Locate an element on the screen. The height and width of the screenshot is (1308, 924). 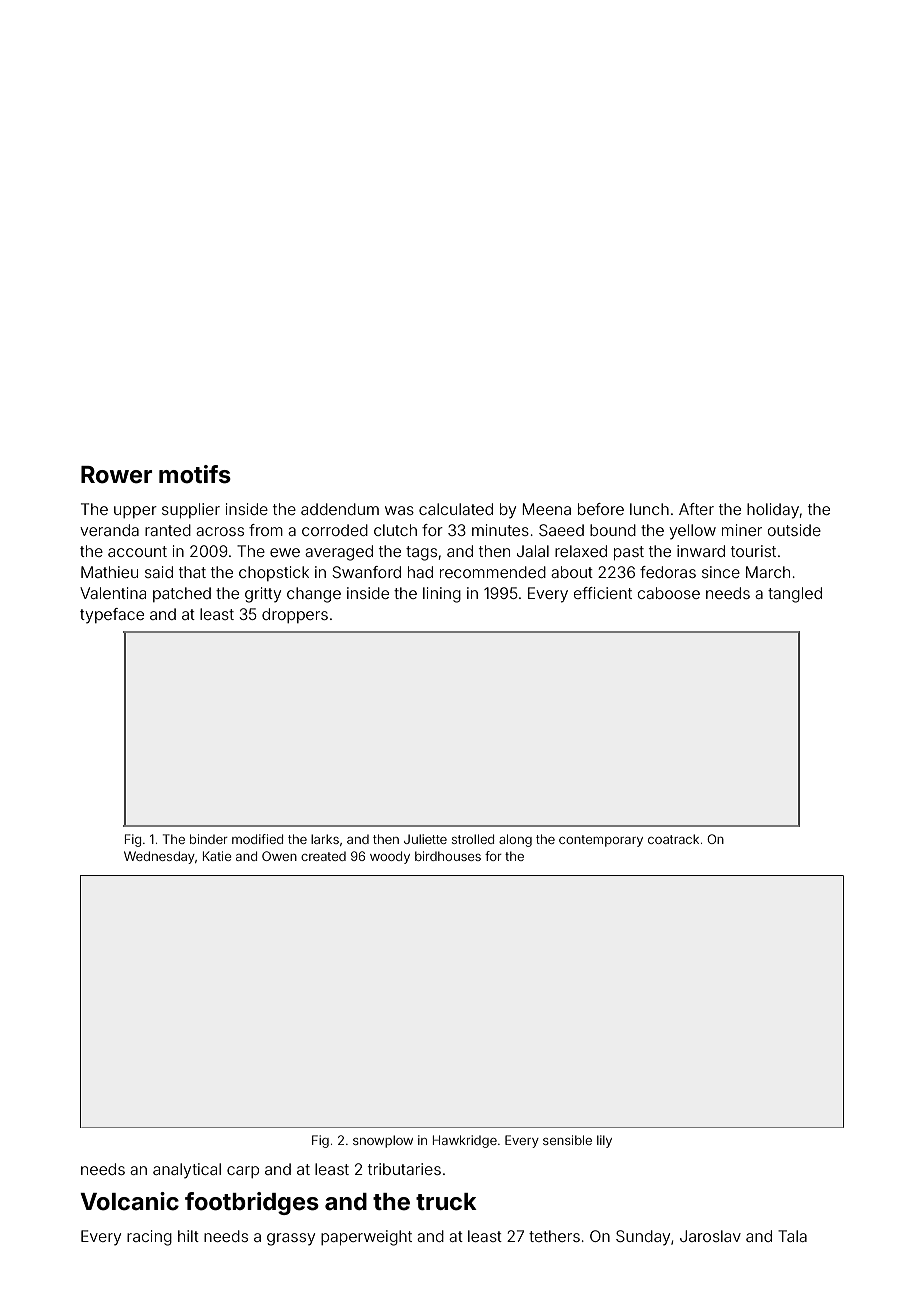
holiday is located at coordinates (773, 511).
